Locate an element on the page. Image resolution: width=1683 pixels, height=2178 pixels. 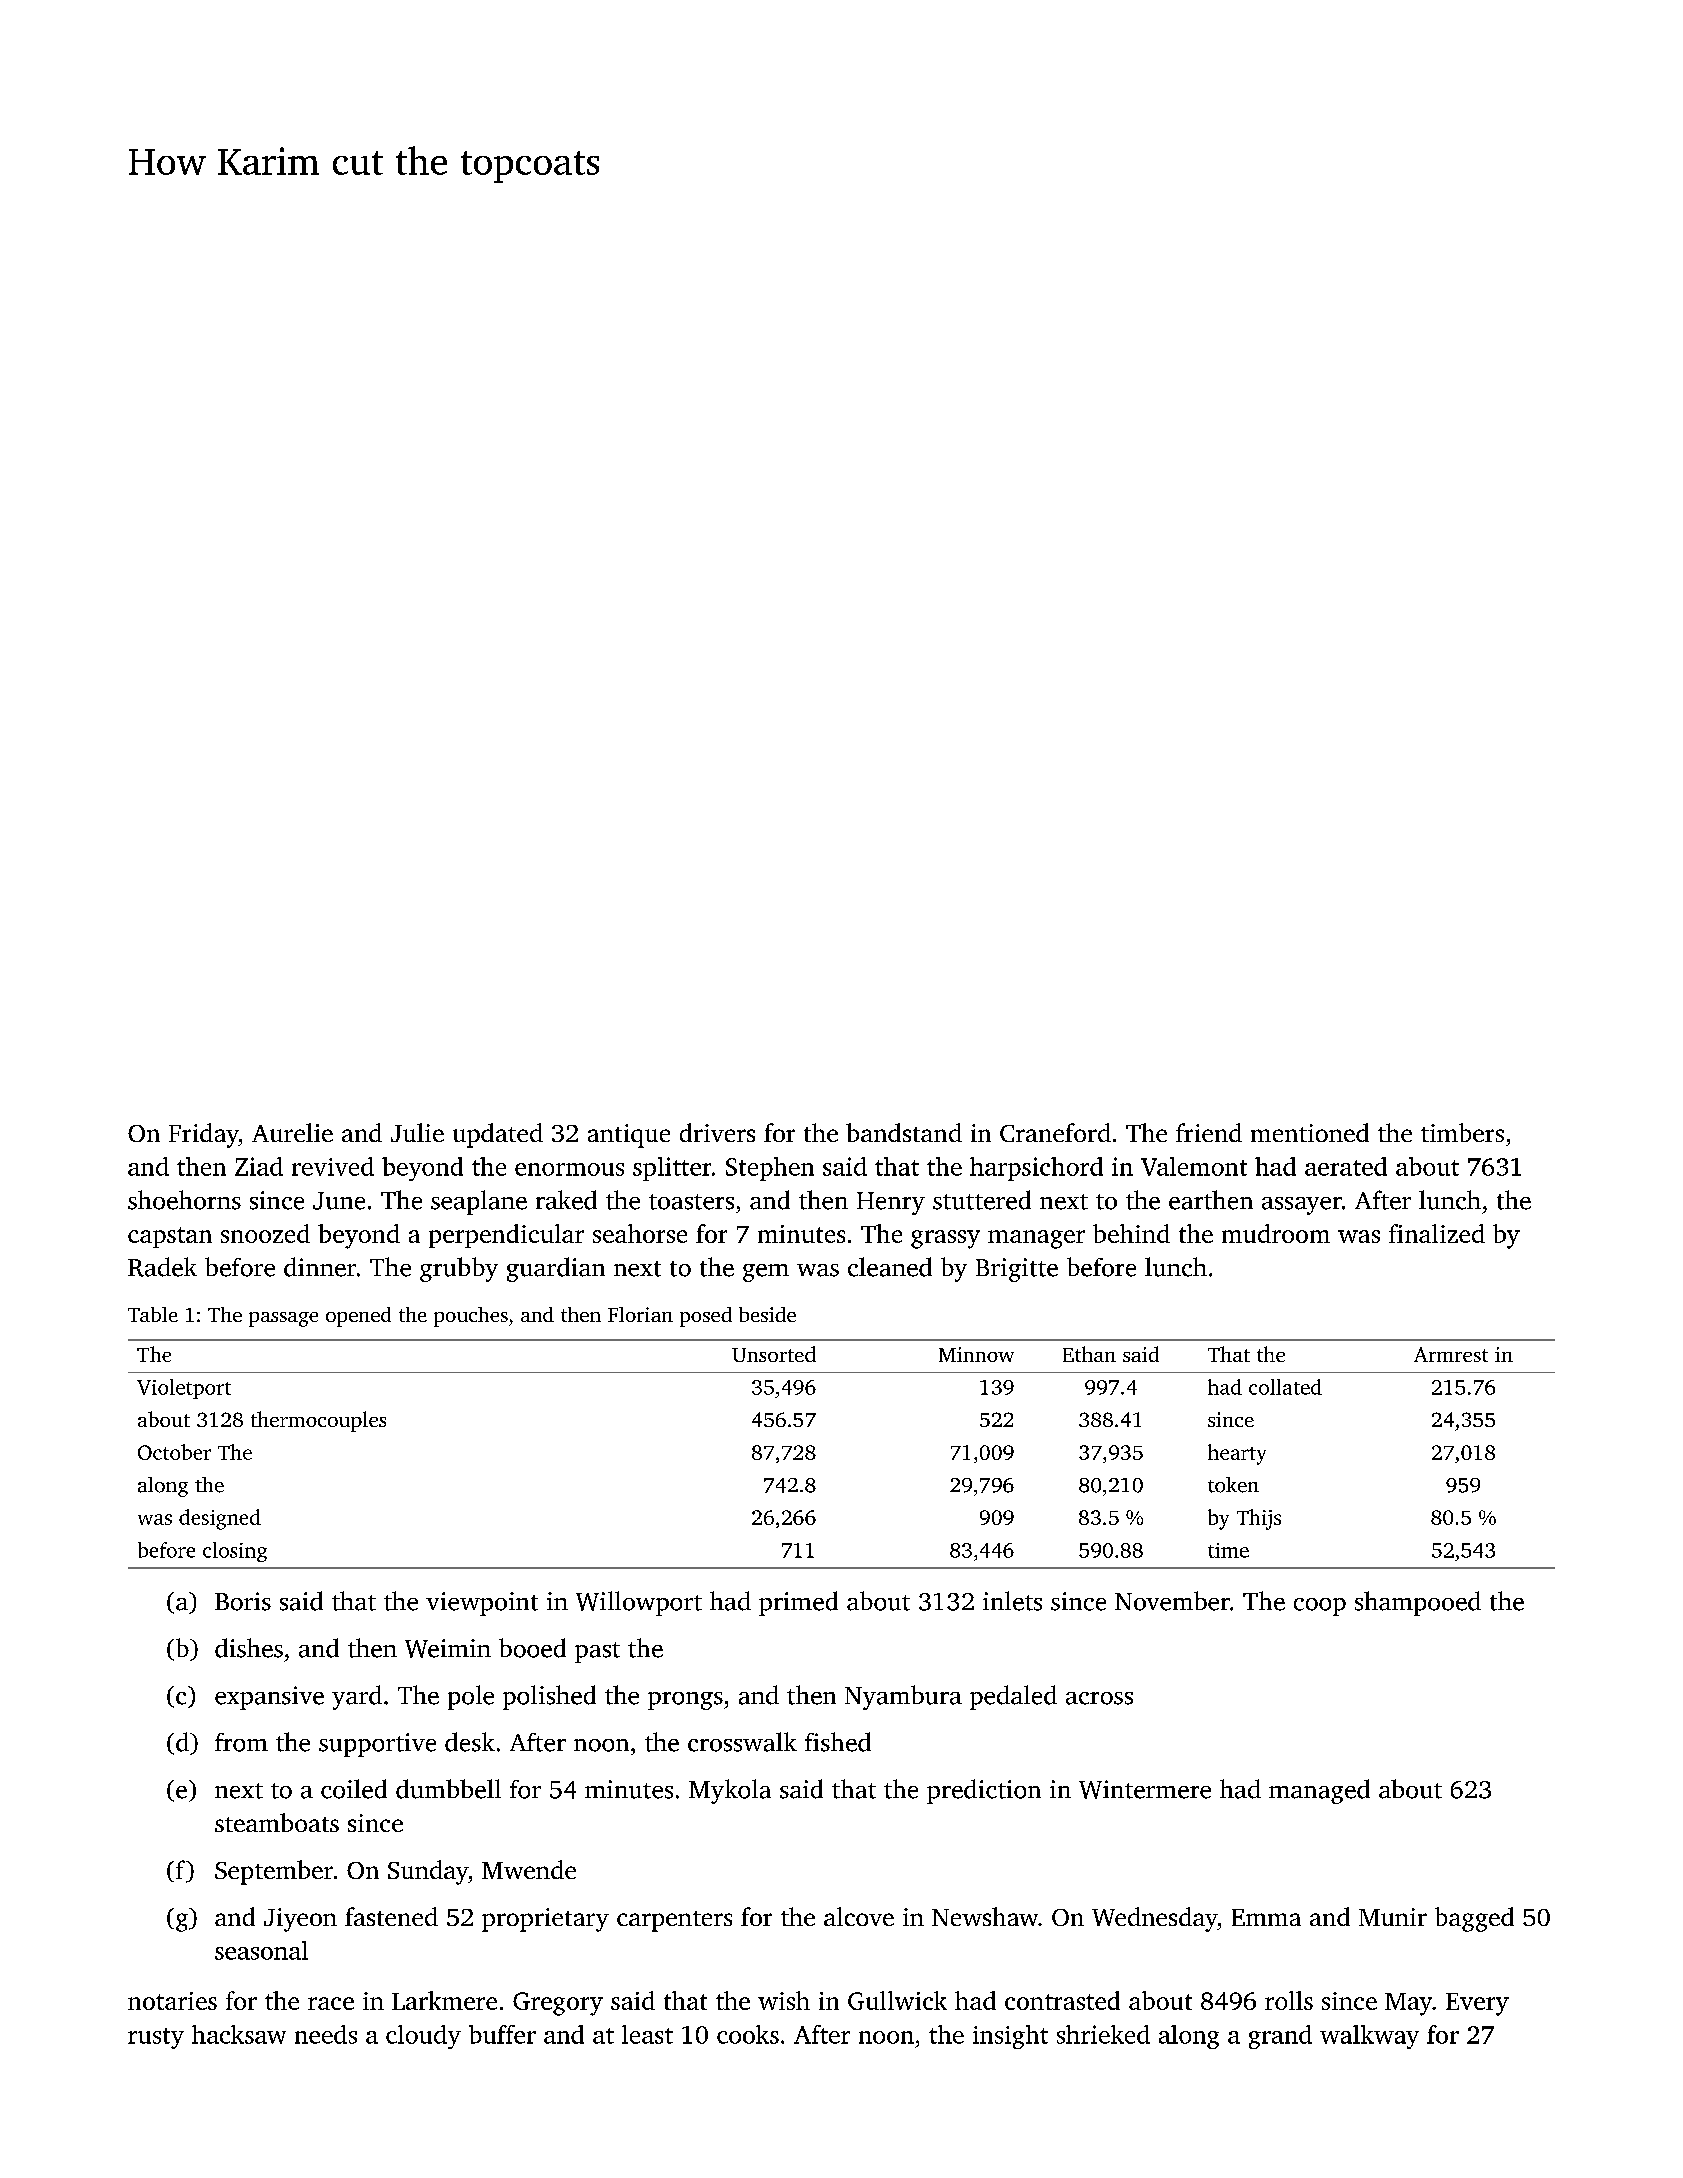
closing is located at coordinates (235, 1552).
